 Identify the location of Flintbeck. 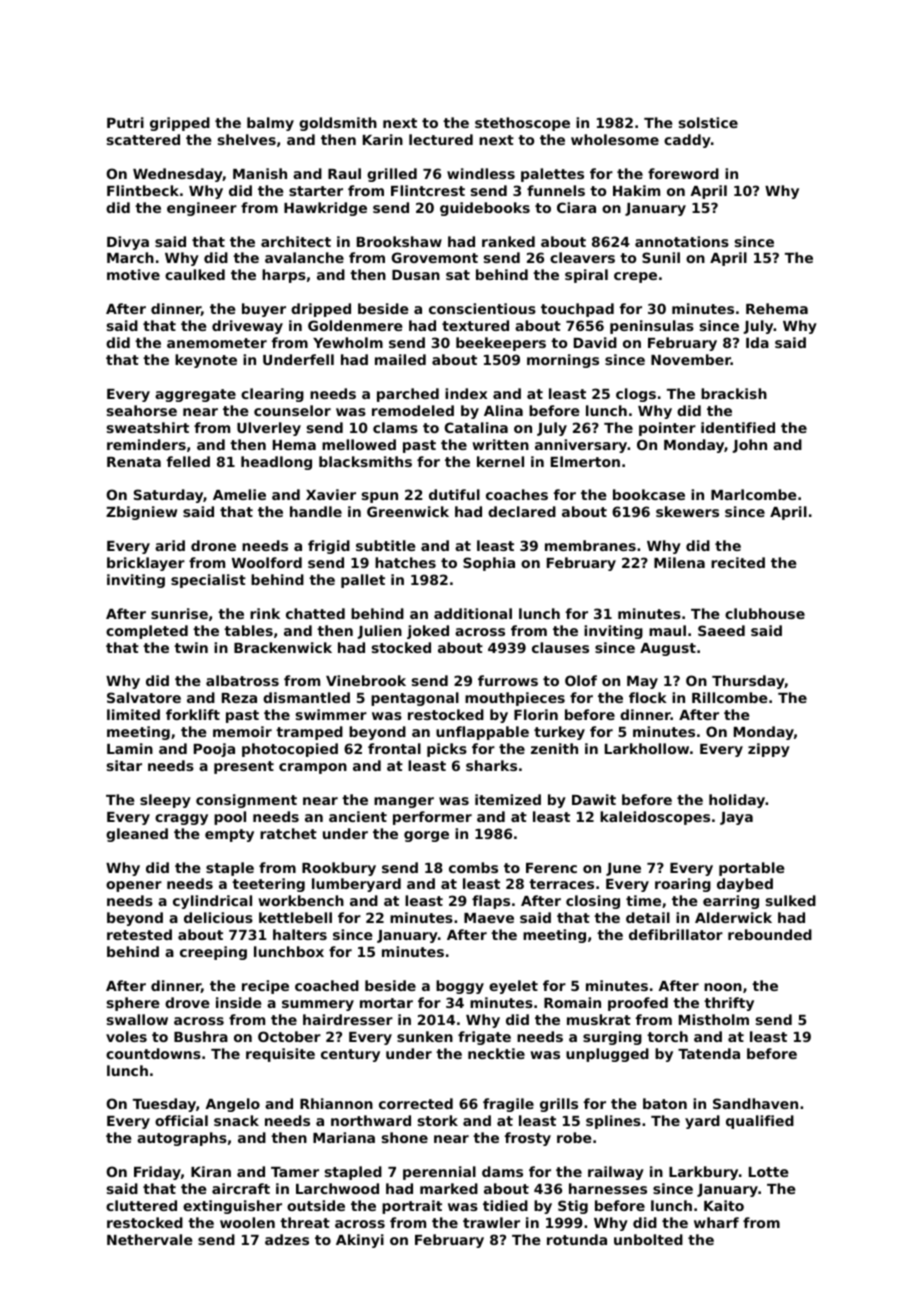
(143, 190).
